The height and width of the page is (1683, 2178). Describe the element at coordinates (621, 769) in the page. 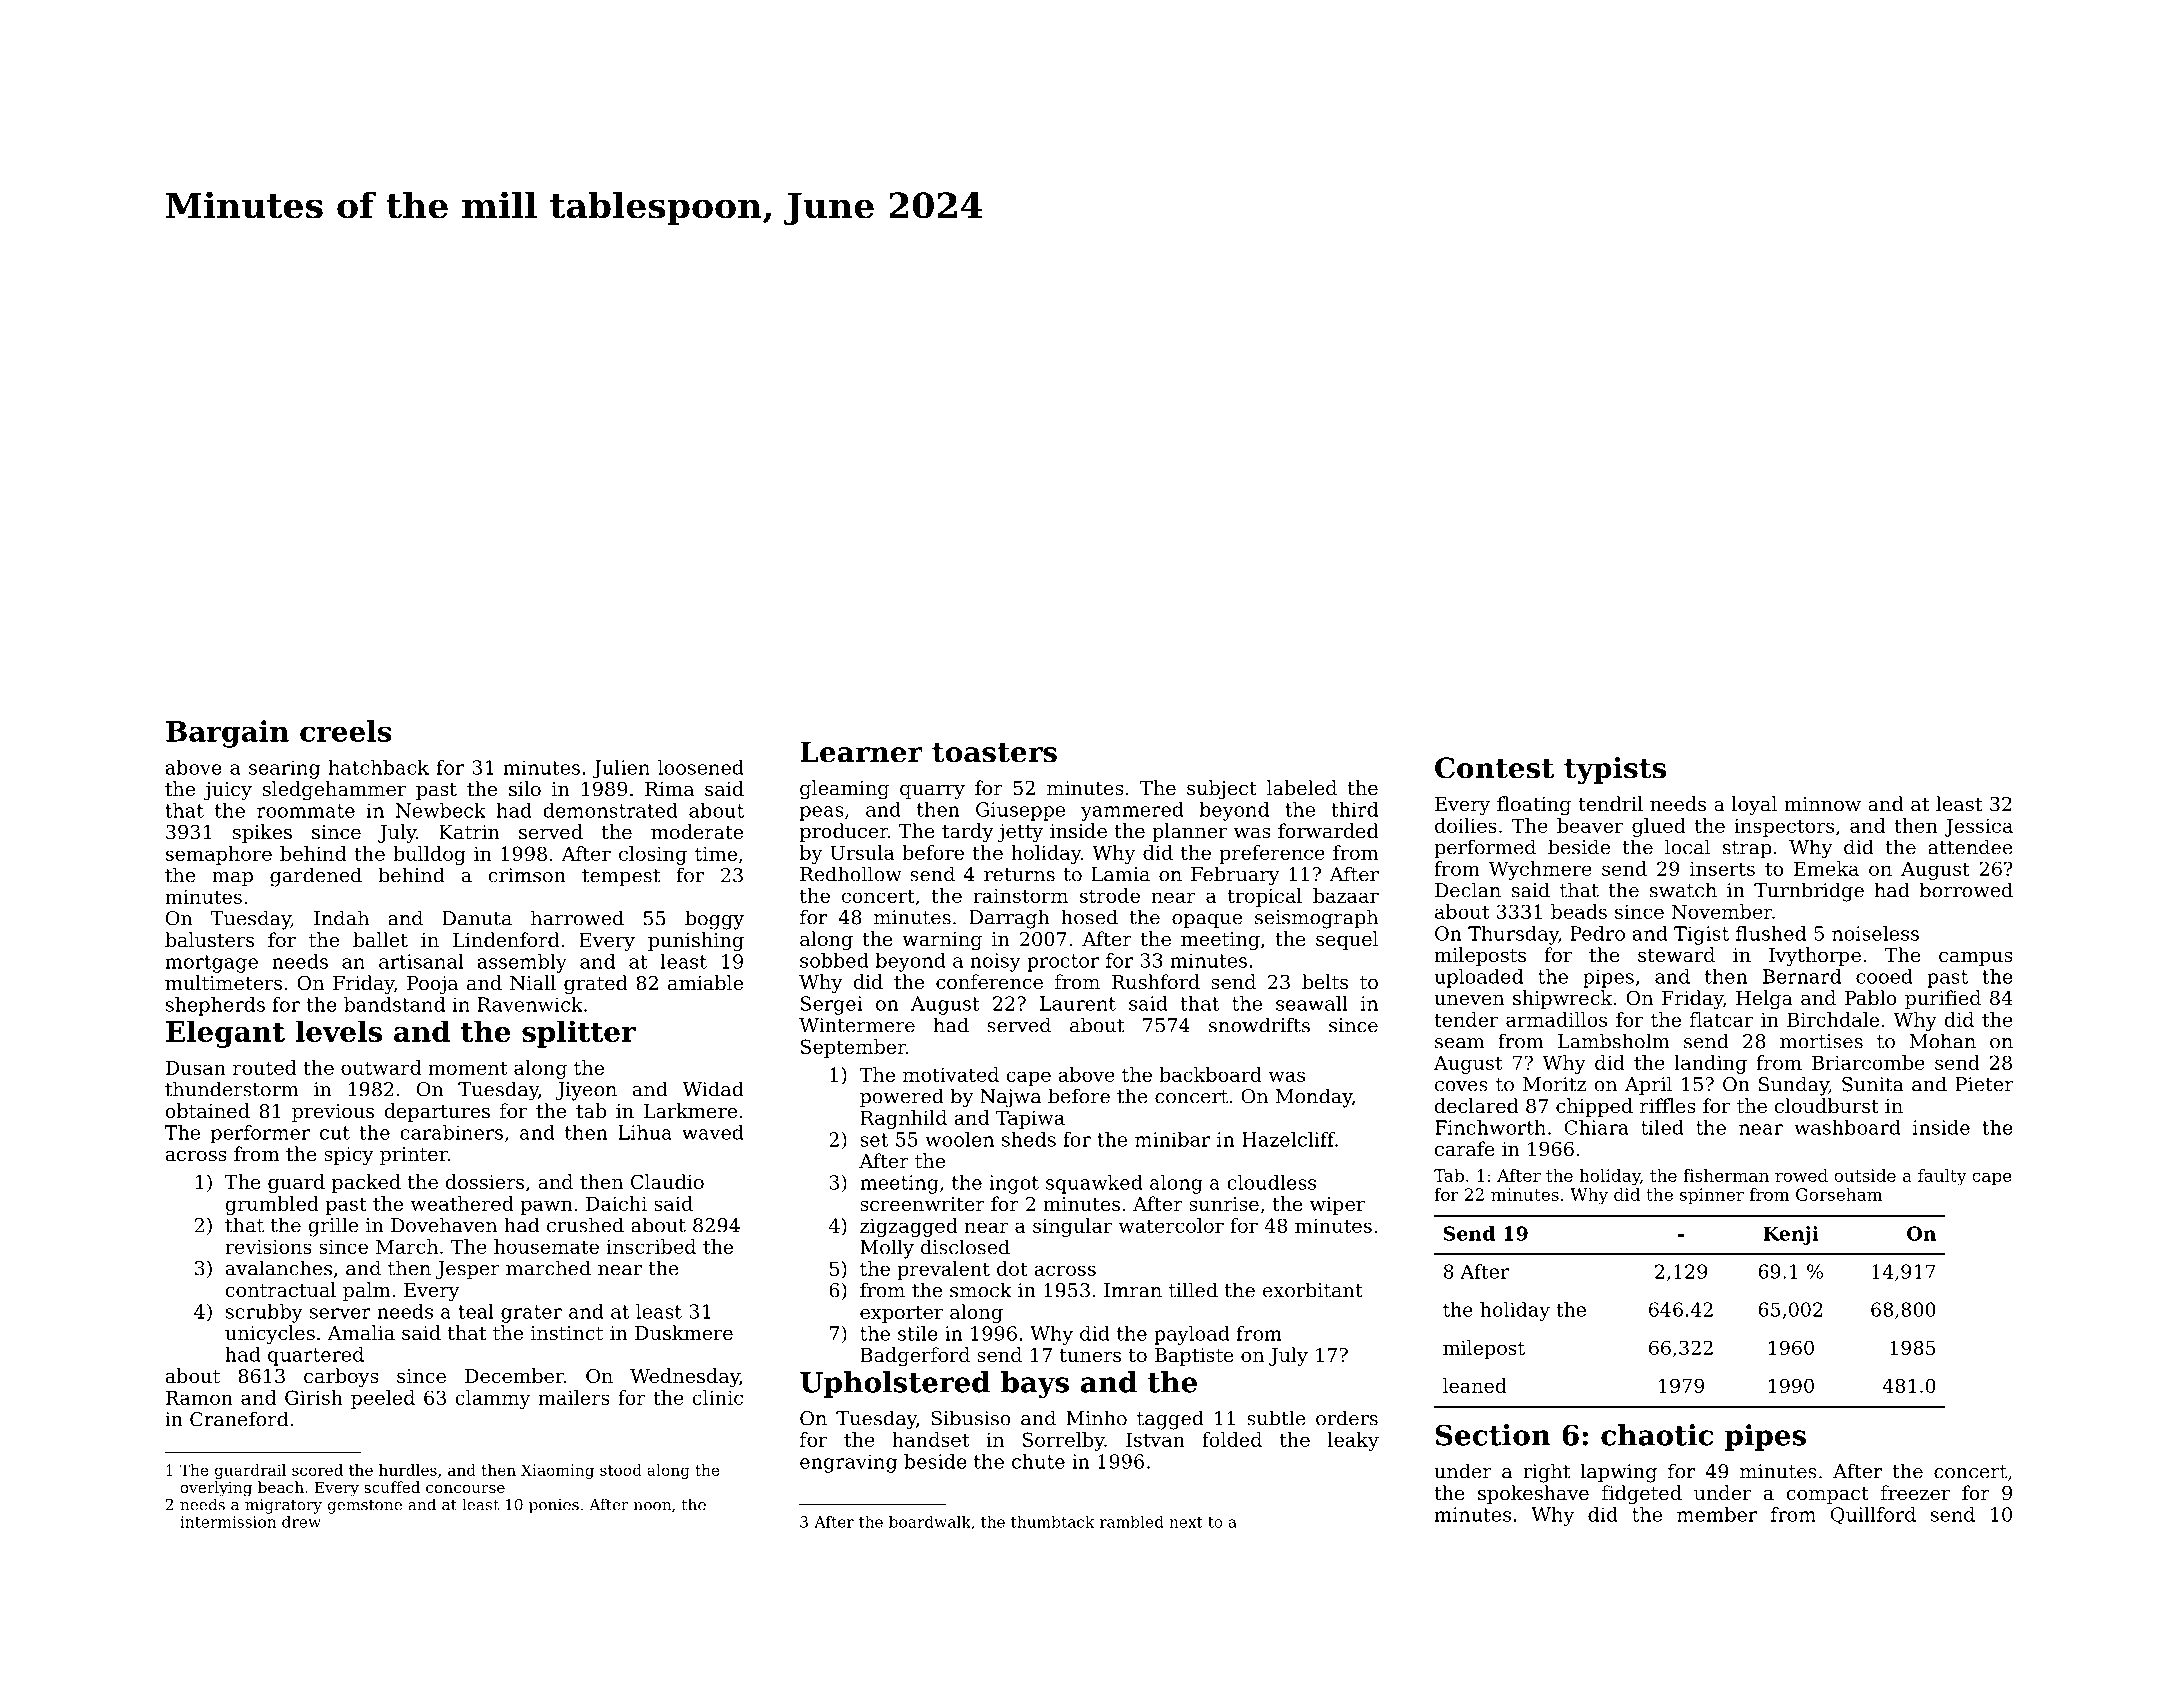

I see `Julien` at that location.
